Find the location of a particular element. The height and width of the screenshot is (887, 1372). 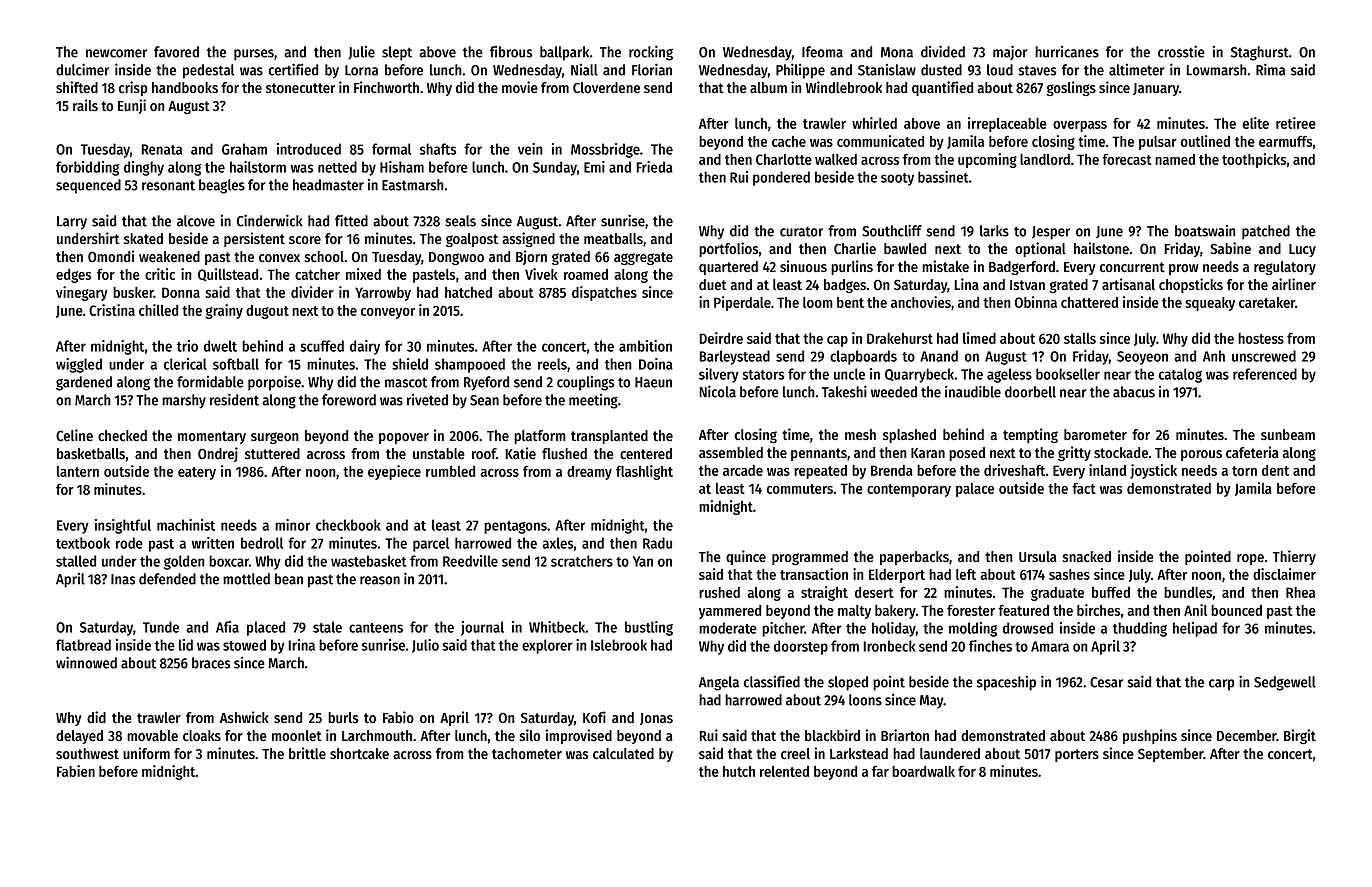

thudding is located at coordinates (1140, 629).
